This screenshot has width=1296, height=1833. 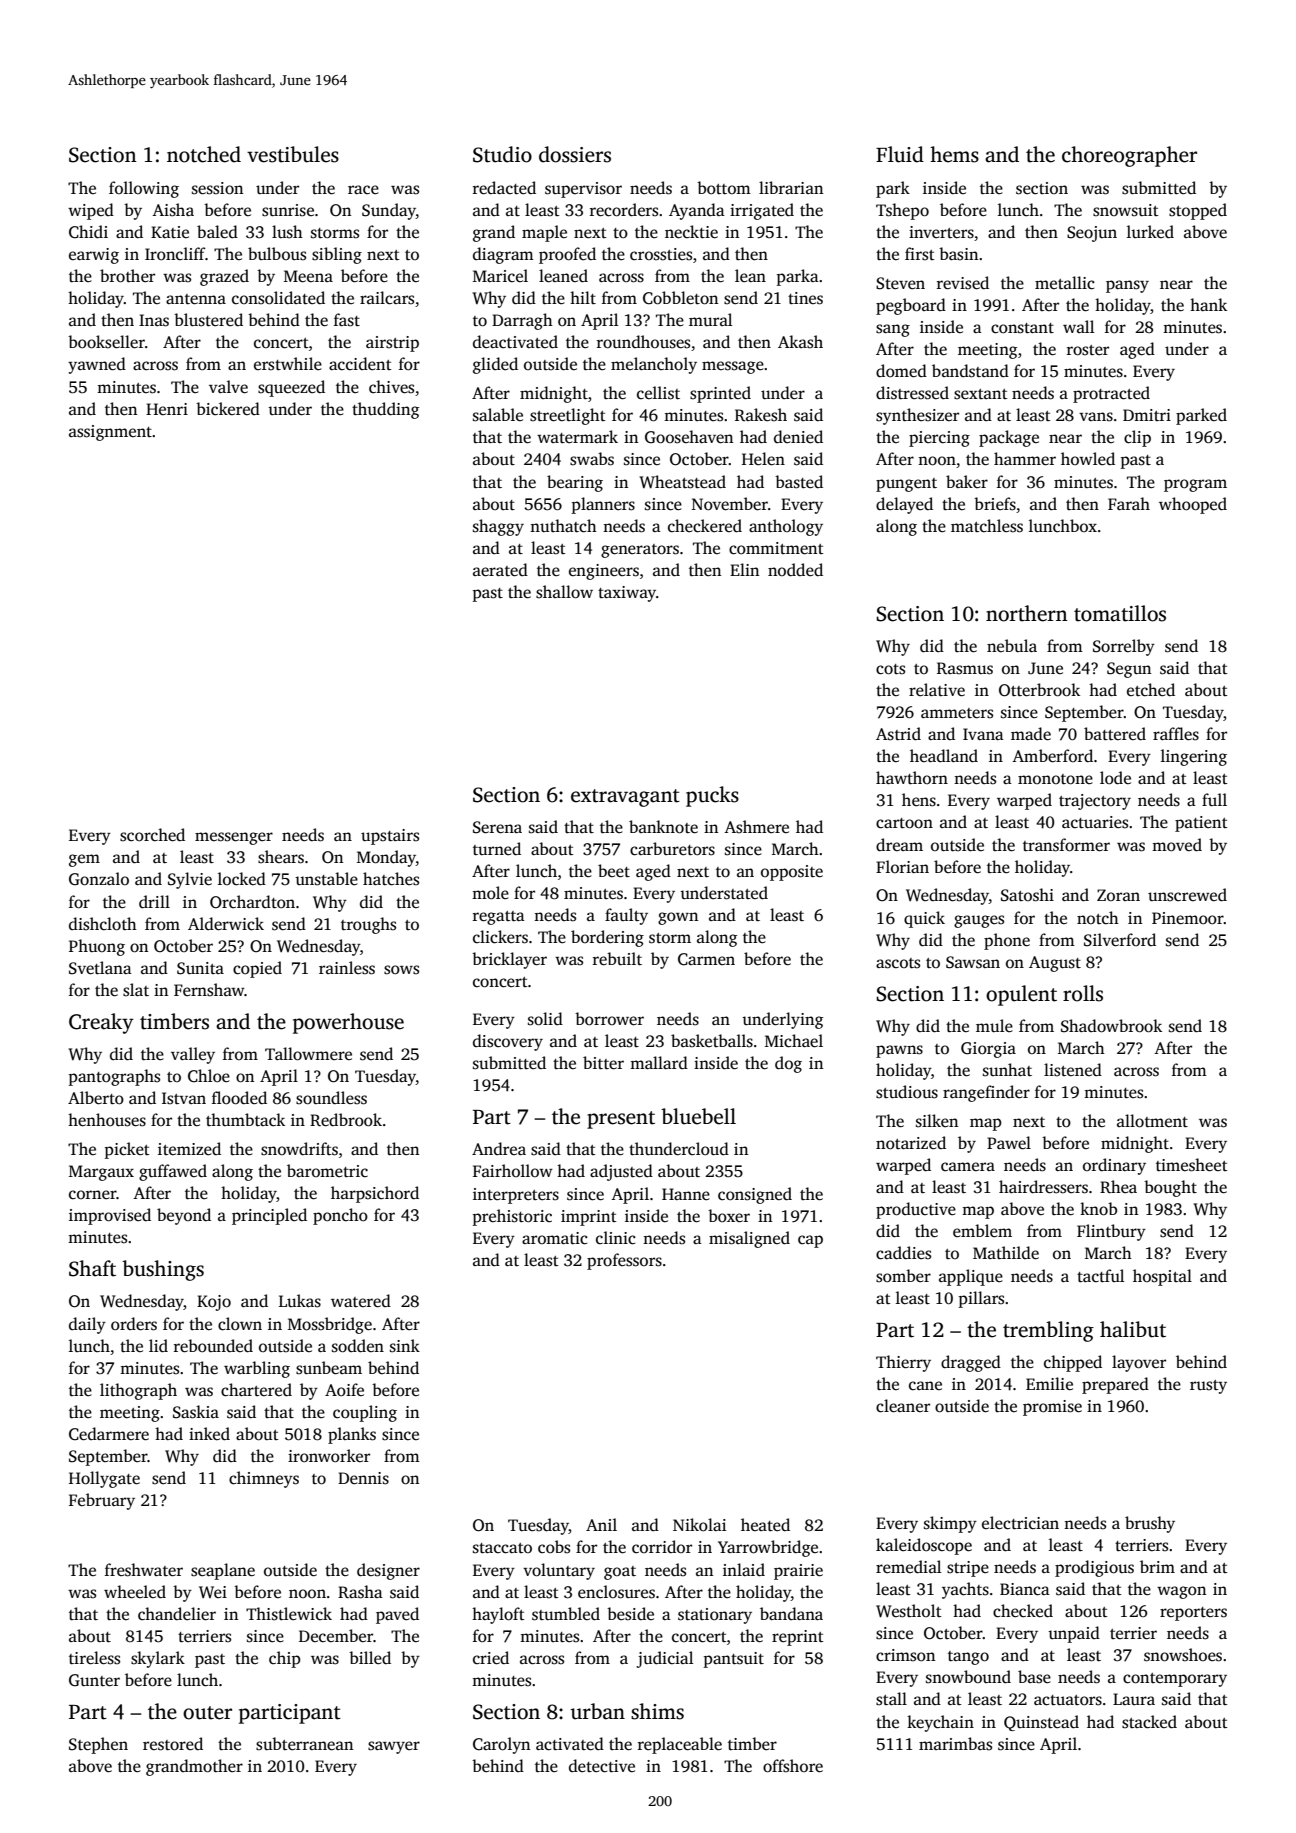 What do you see at coordinates (659, 1062) in the screenshot?
I see `mallard` at bounding box center [659, 1062].
